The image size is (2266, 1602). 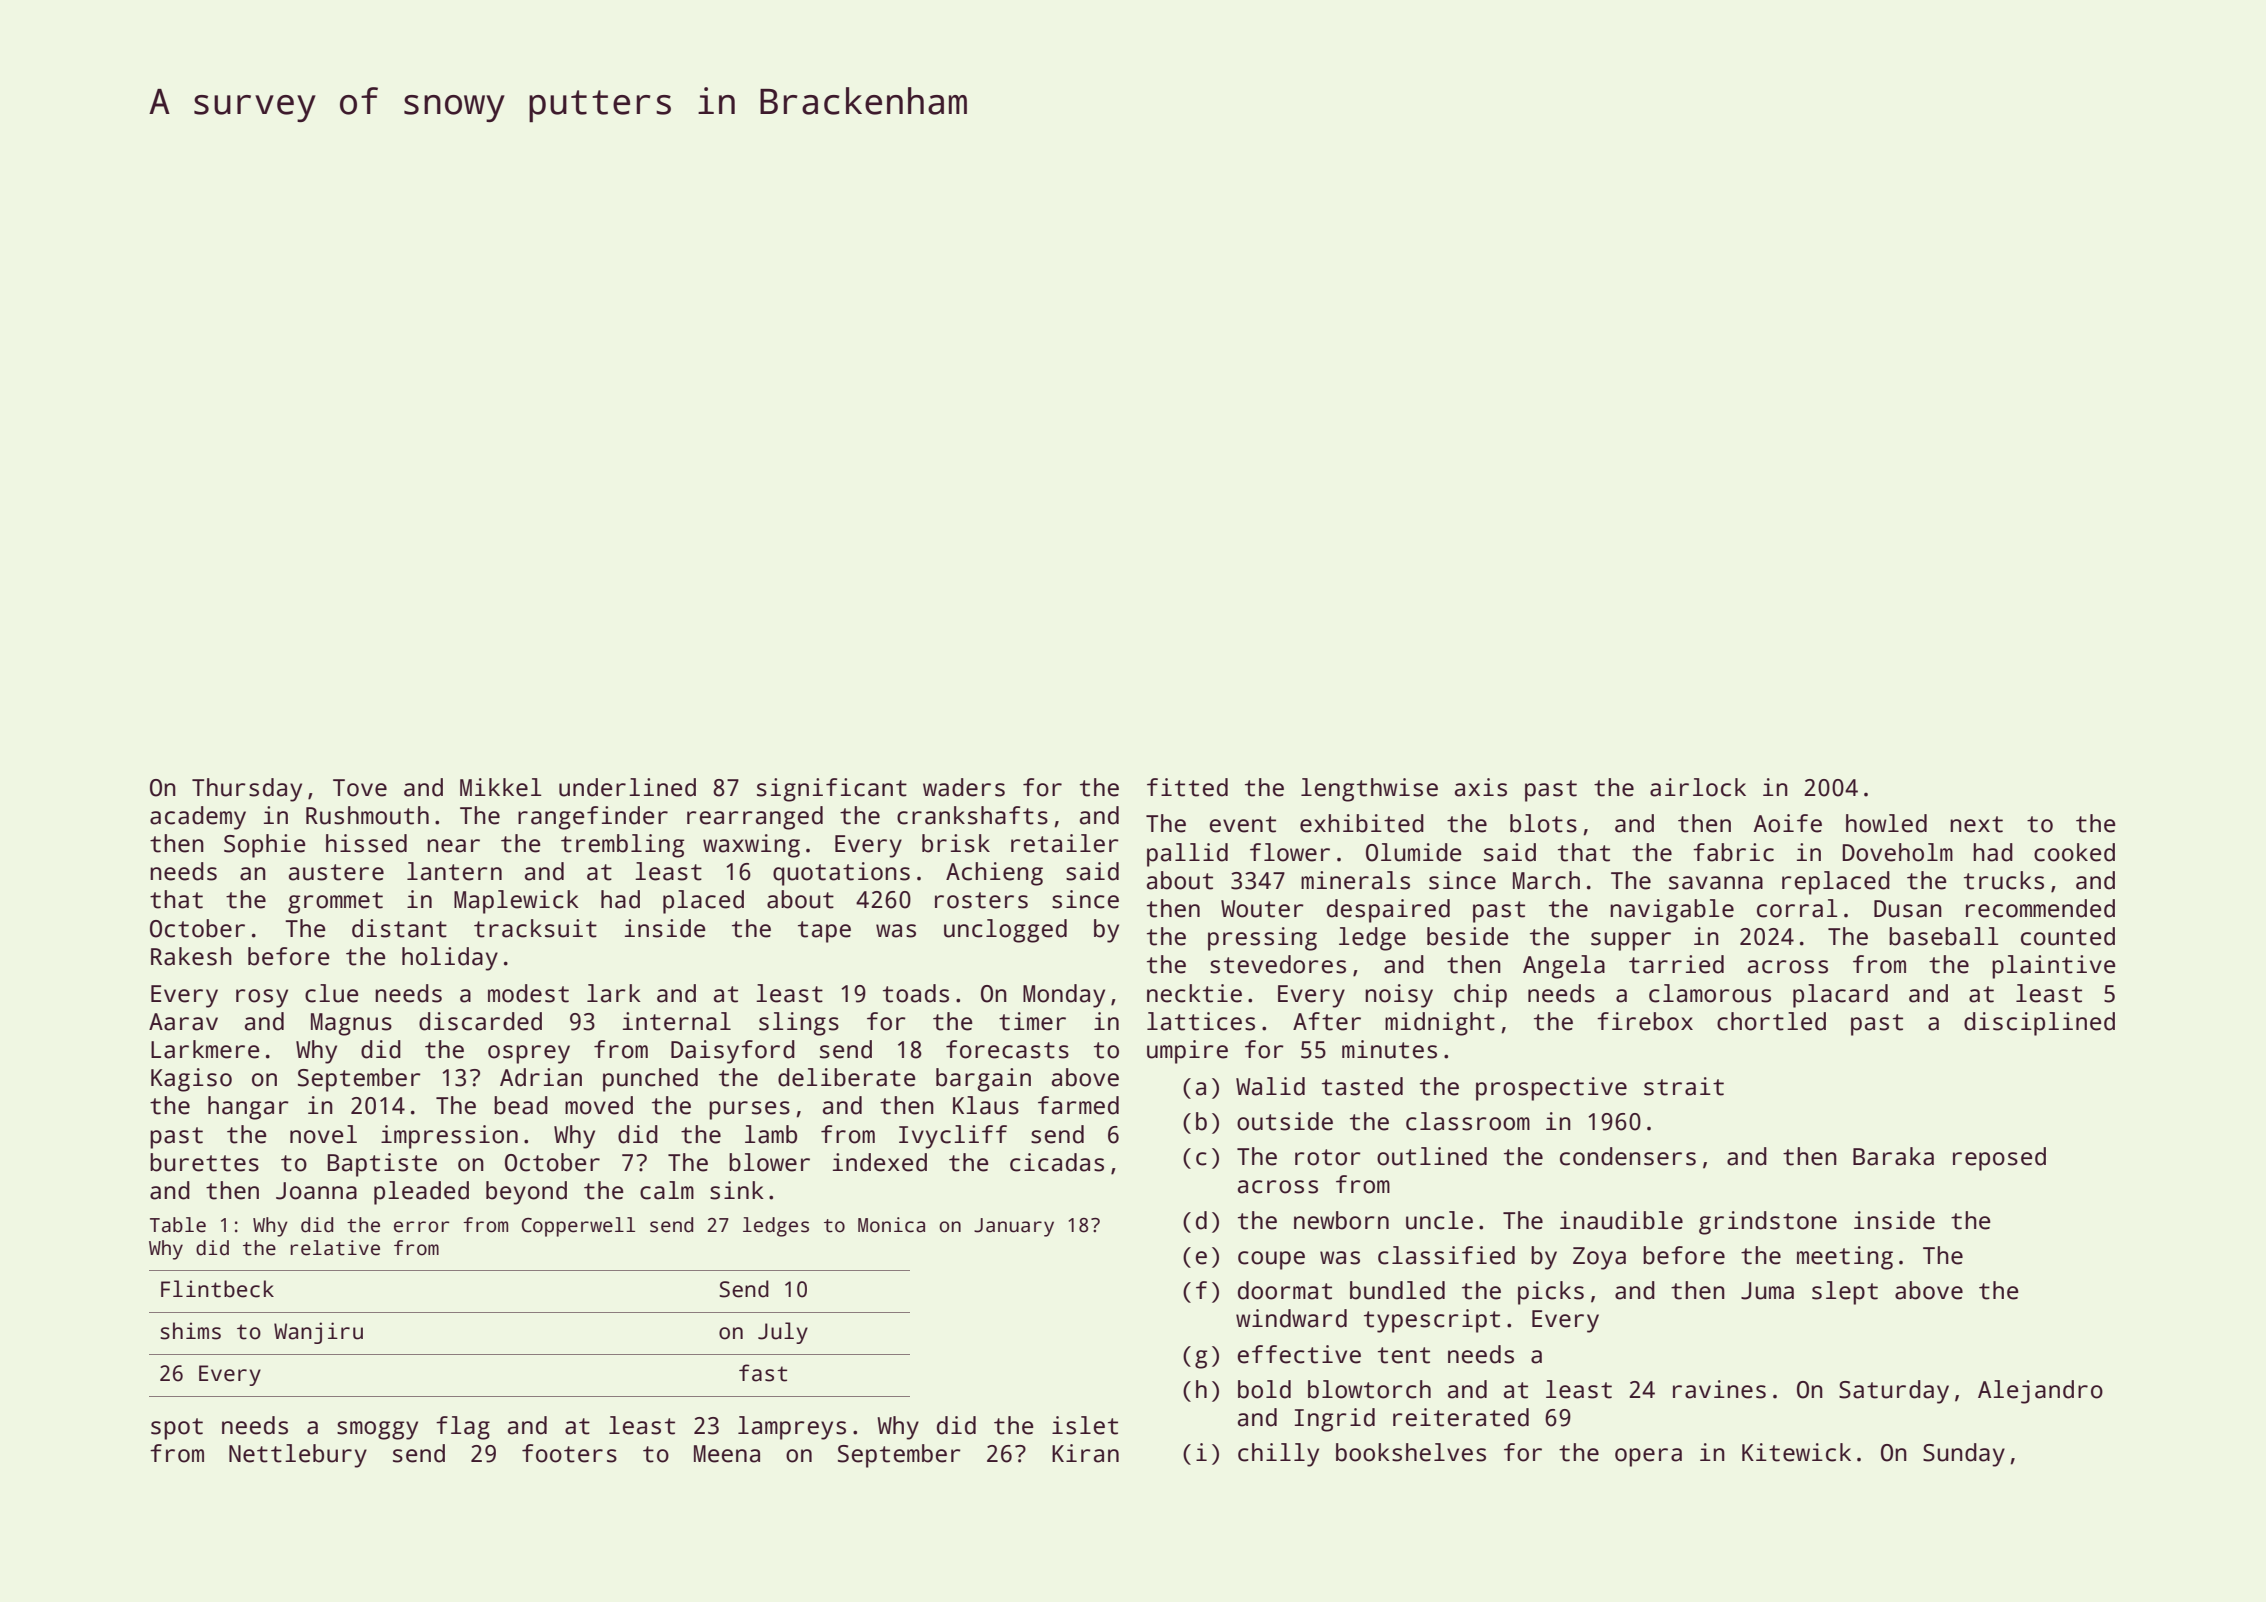 What do you see at coordinates (2054, 967) in the page?
I see `plaintive` at bounding box center [2054, 967].
